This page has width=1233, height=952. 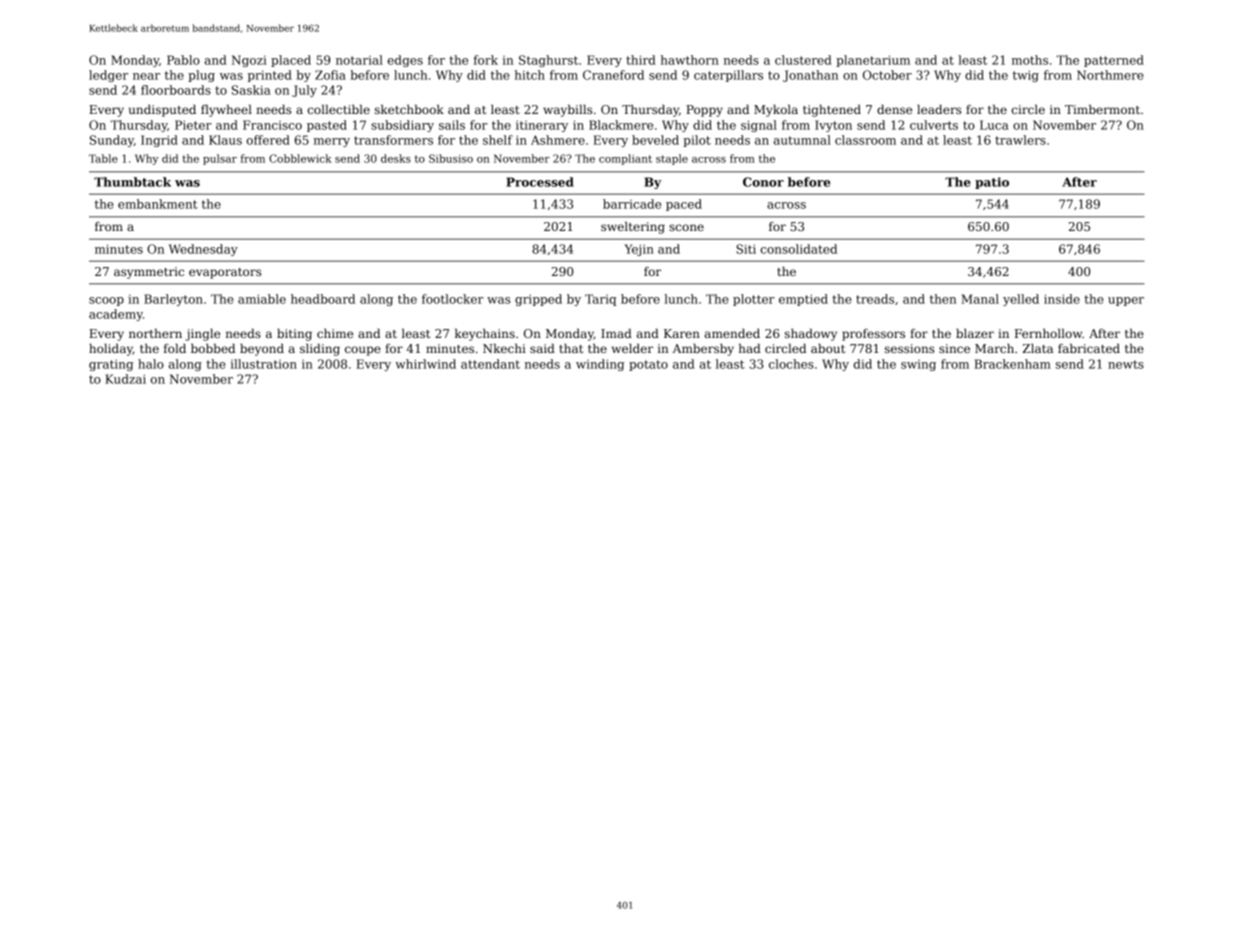 What do you see at coordinates (1038, 348) in the page?
I see `Zlata` at bounding box center [1038, 348].
